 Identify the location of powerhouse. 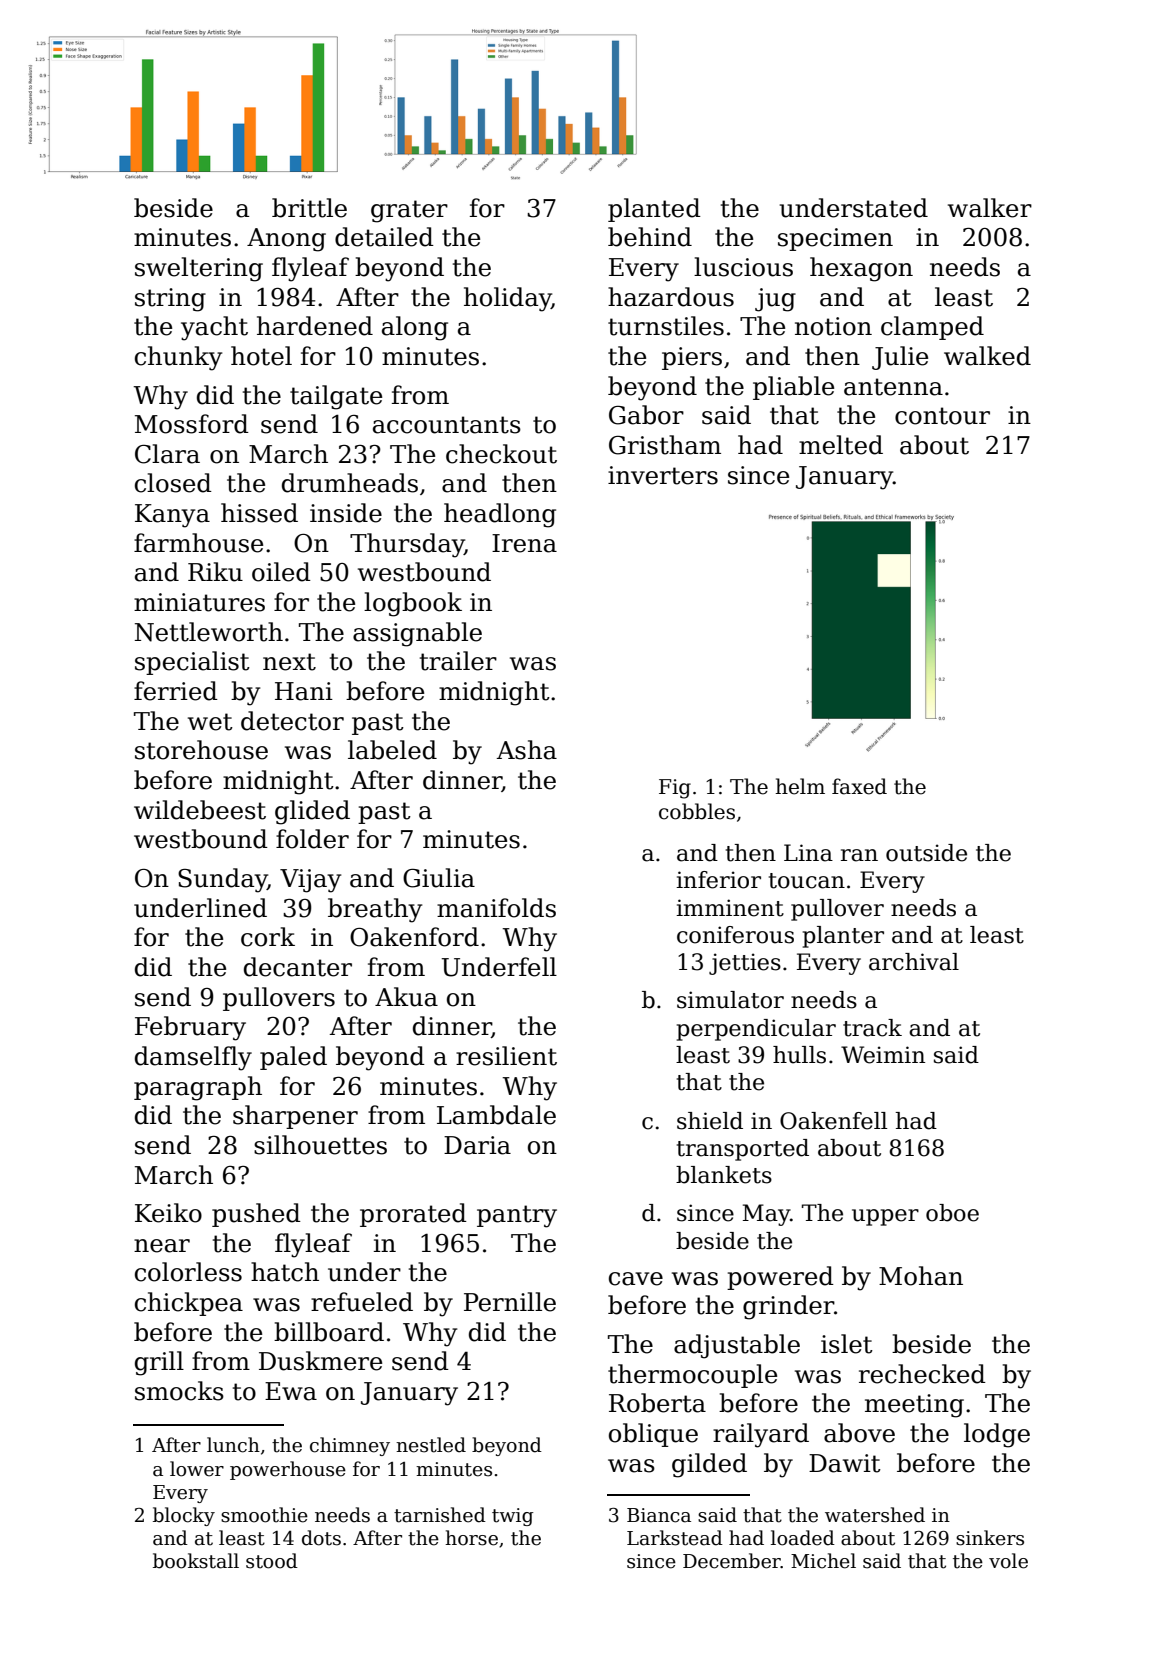
(288, 1470).
